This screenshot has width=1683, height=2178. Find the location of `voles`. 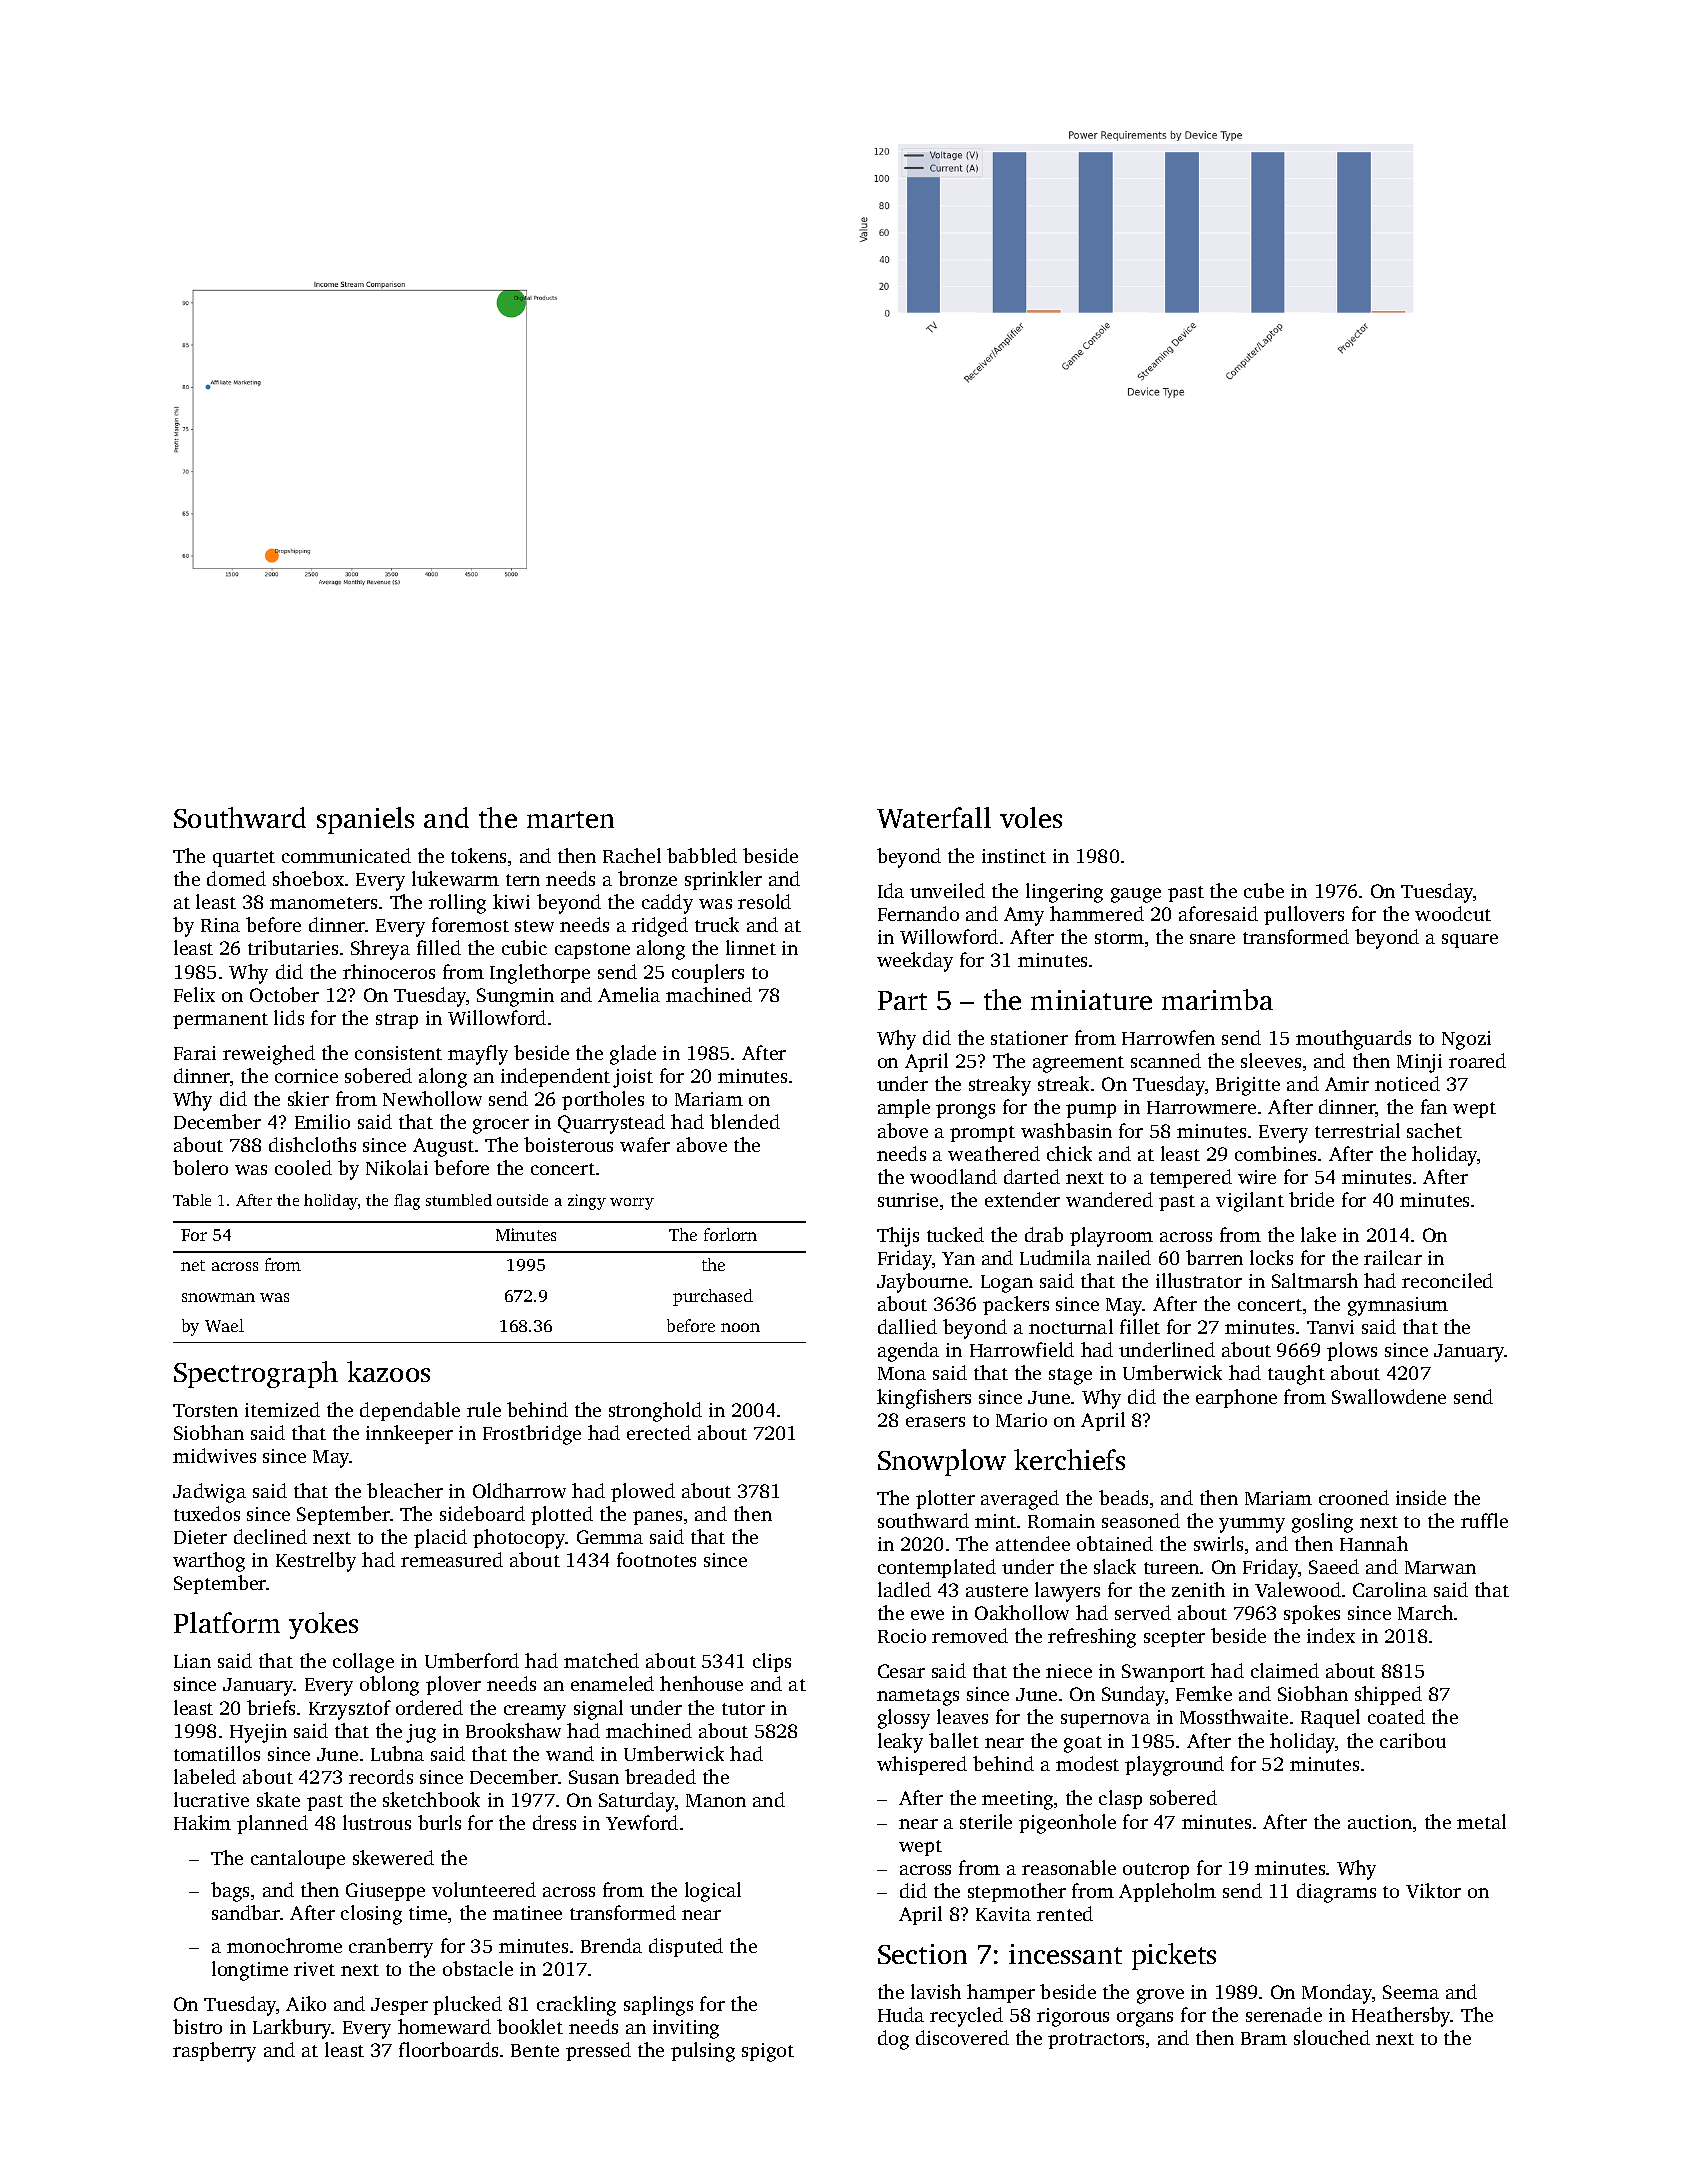

voles is located at coordinates (1031, 817).
